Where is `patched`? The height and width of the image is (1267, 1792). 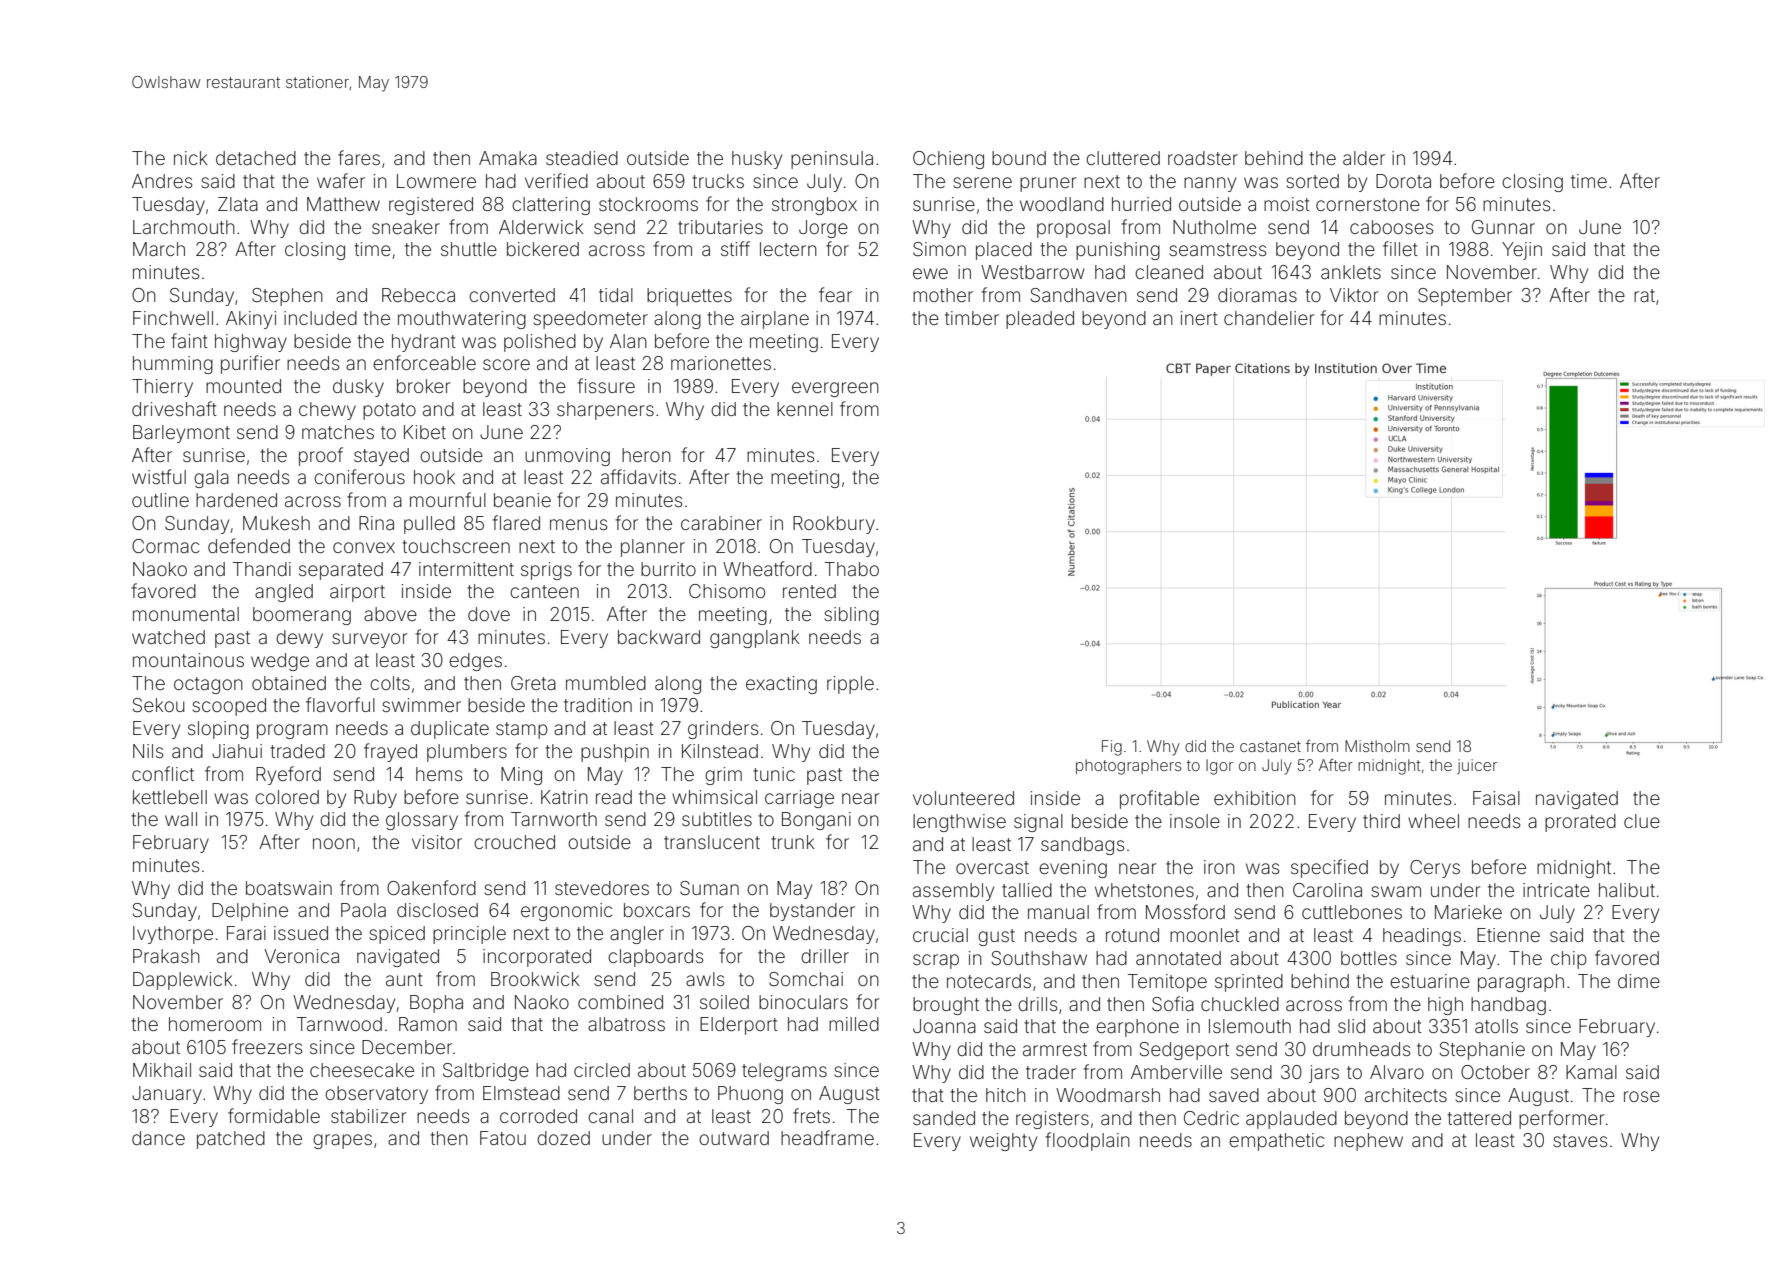 patched is located at coordinates (231, 1140).
